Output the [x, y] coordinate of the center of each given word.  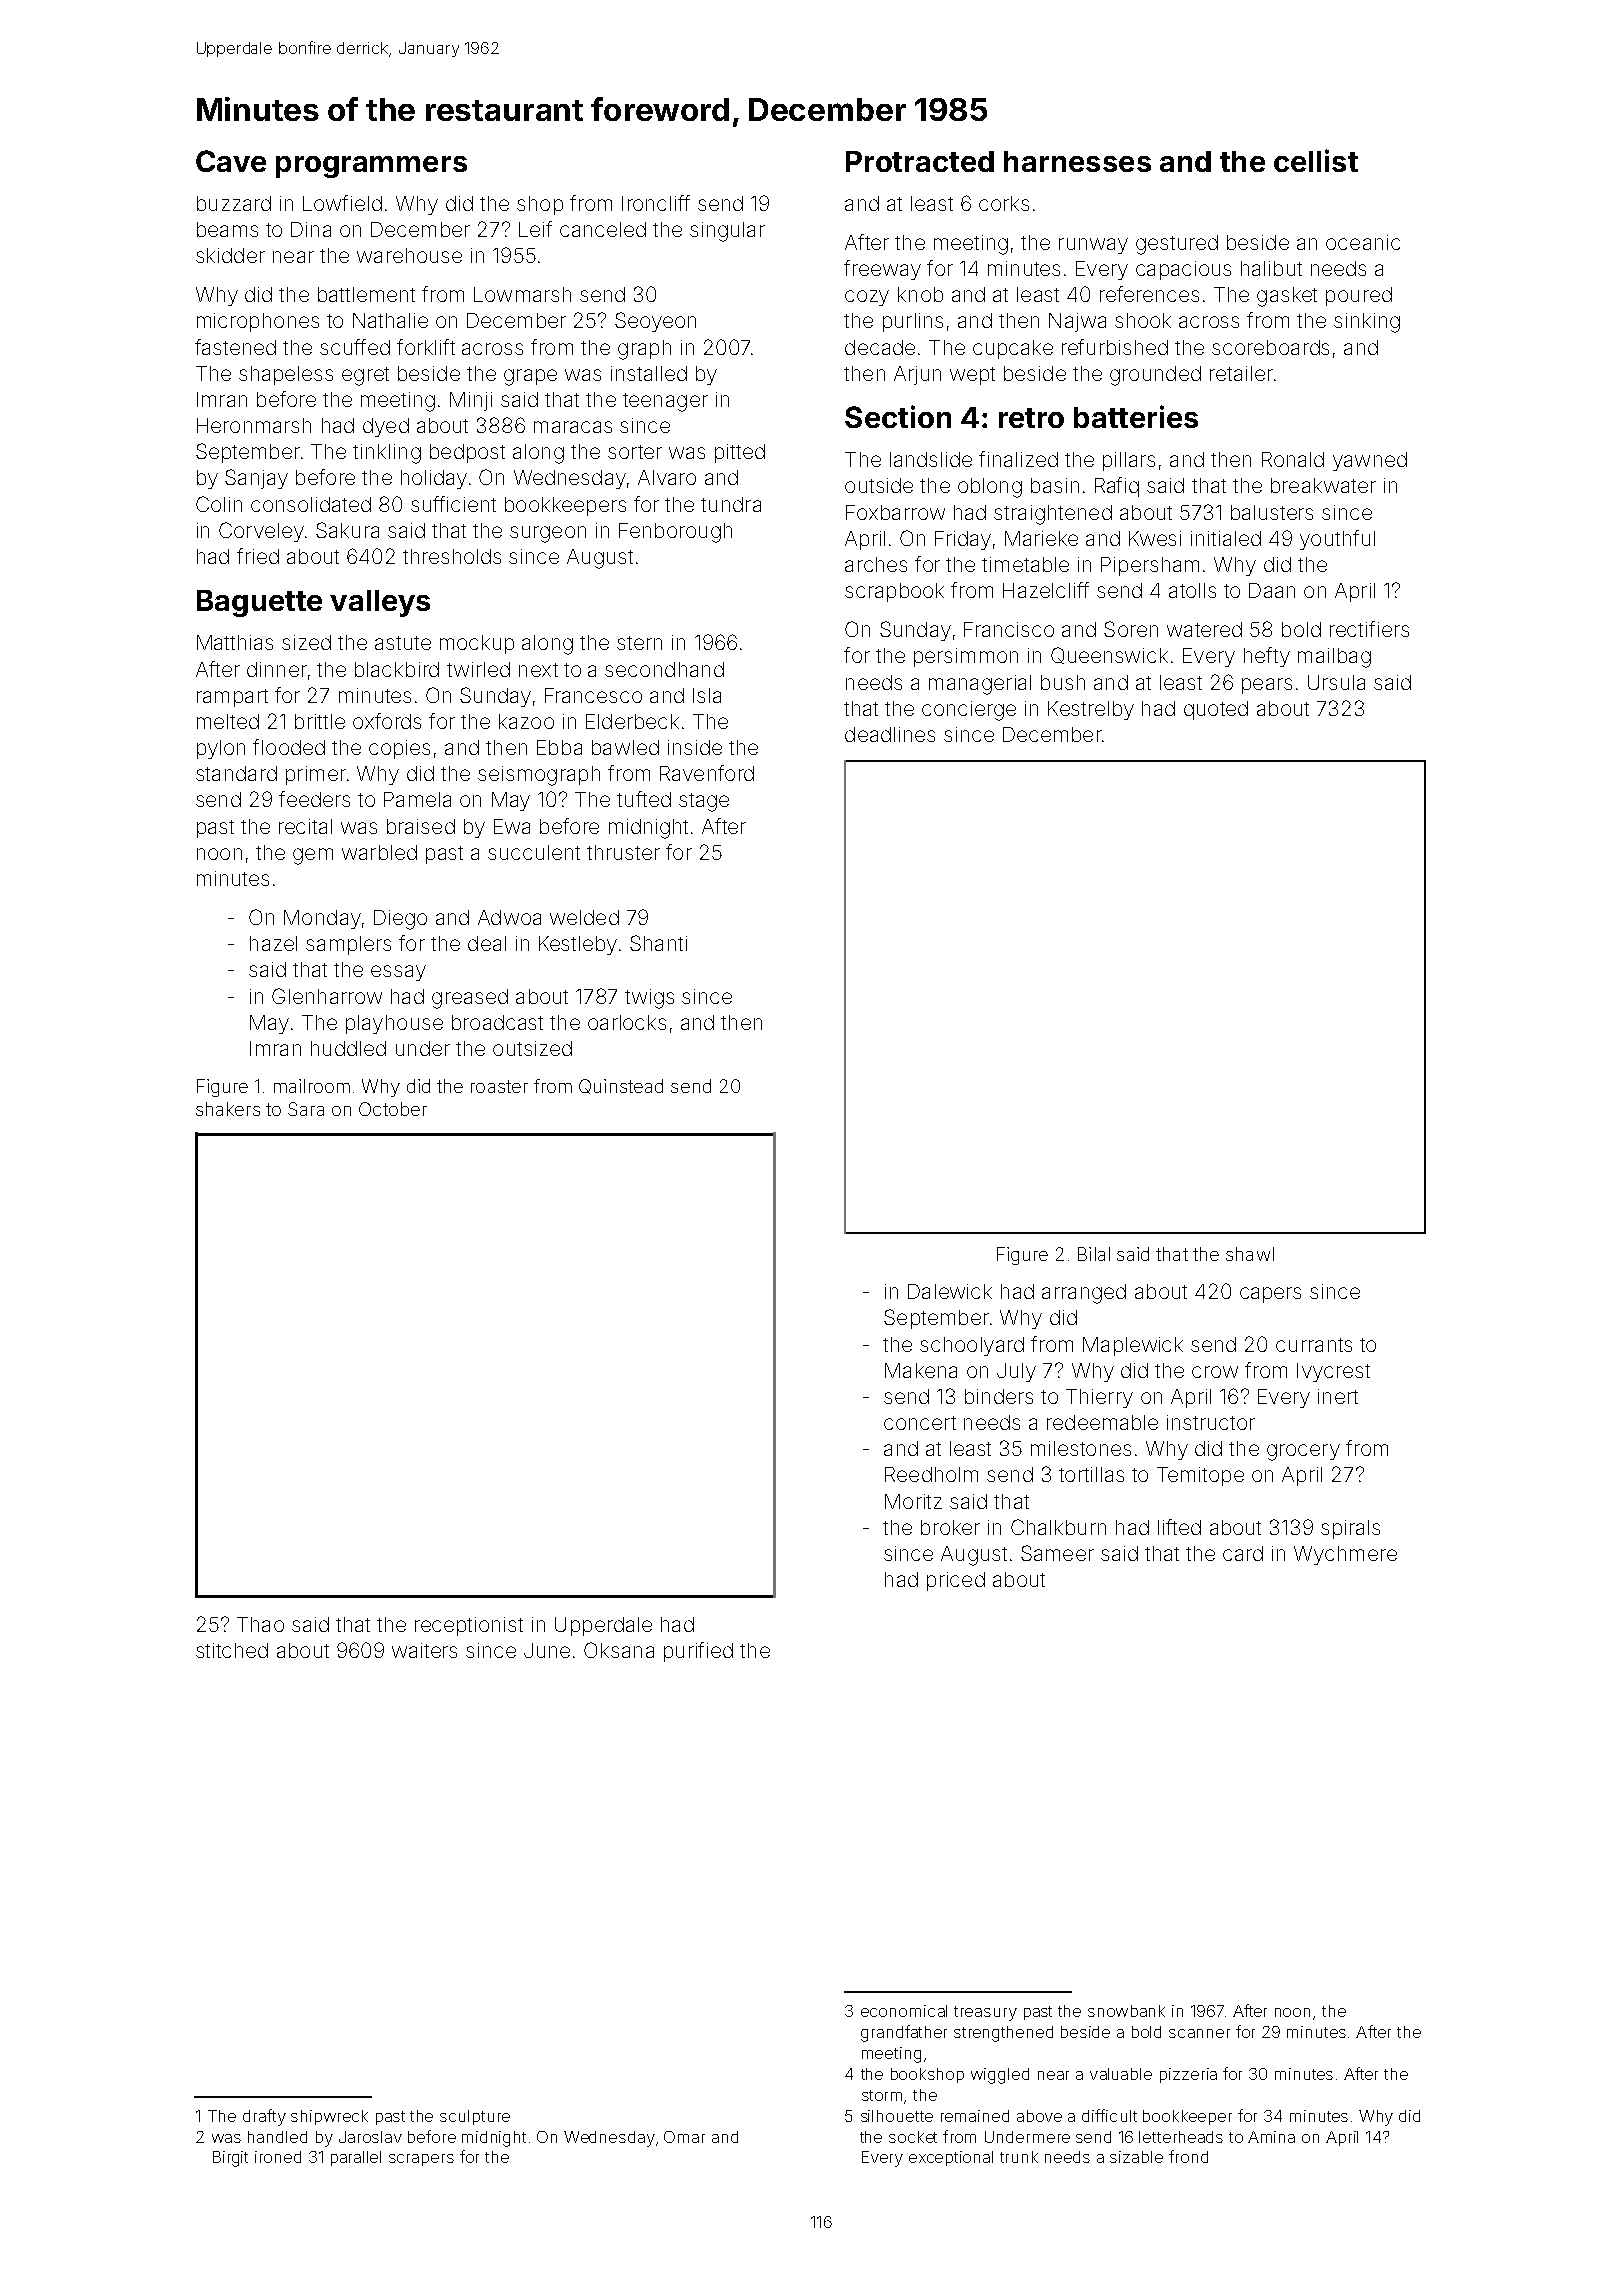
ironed [278, 2157]
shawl [1250, 1254]
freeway [882, 270]
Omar [684, 2137]
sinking [1367, 323]
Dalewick [950, 1291]
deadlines [890, 734]
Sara [306, 1109]
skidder [230, 255]
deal [487, 943]
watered [1204, 629]
